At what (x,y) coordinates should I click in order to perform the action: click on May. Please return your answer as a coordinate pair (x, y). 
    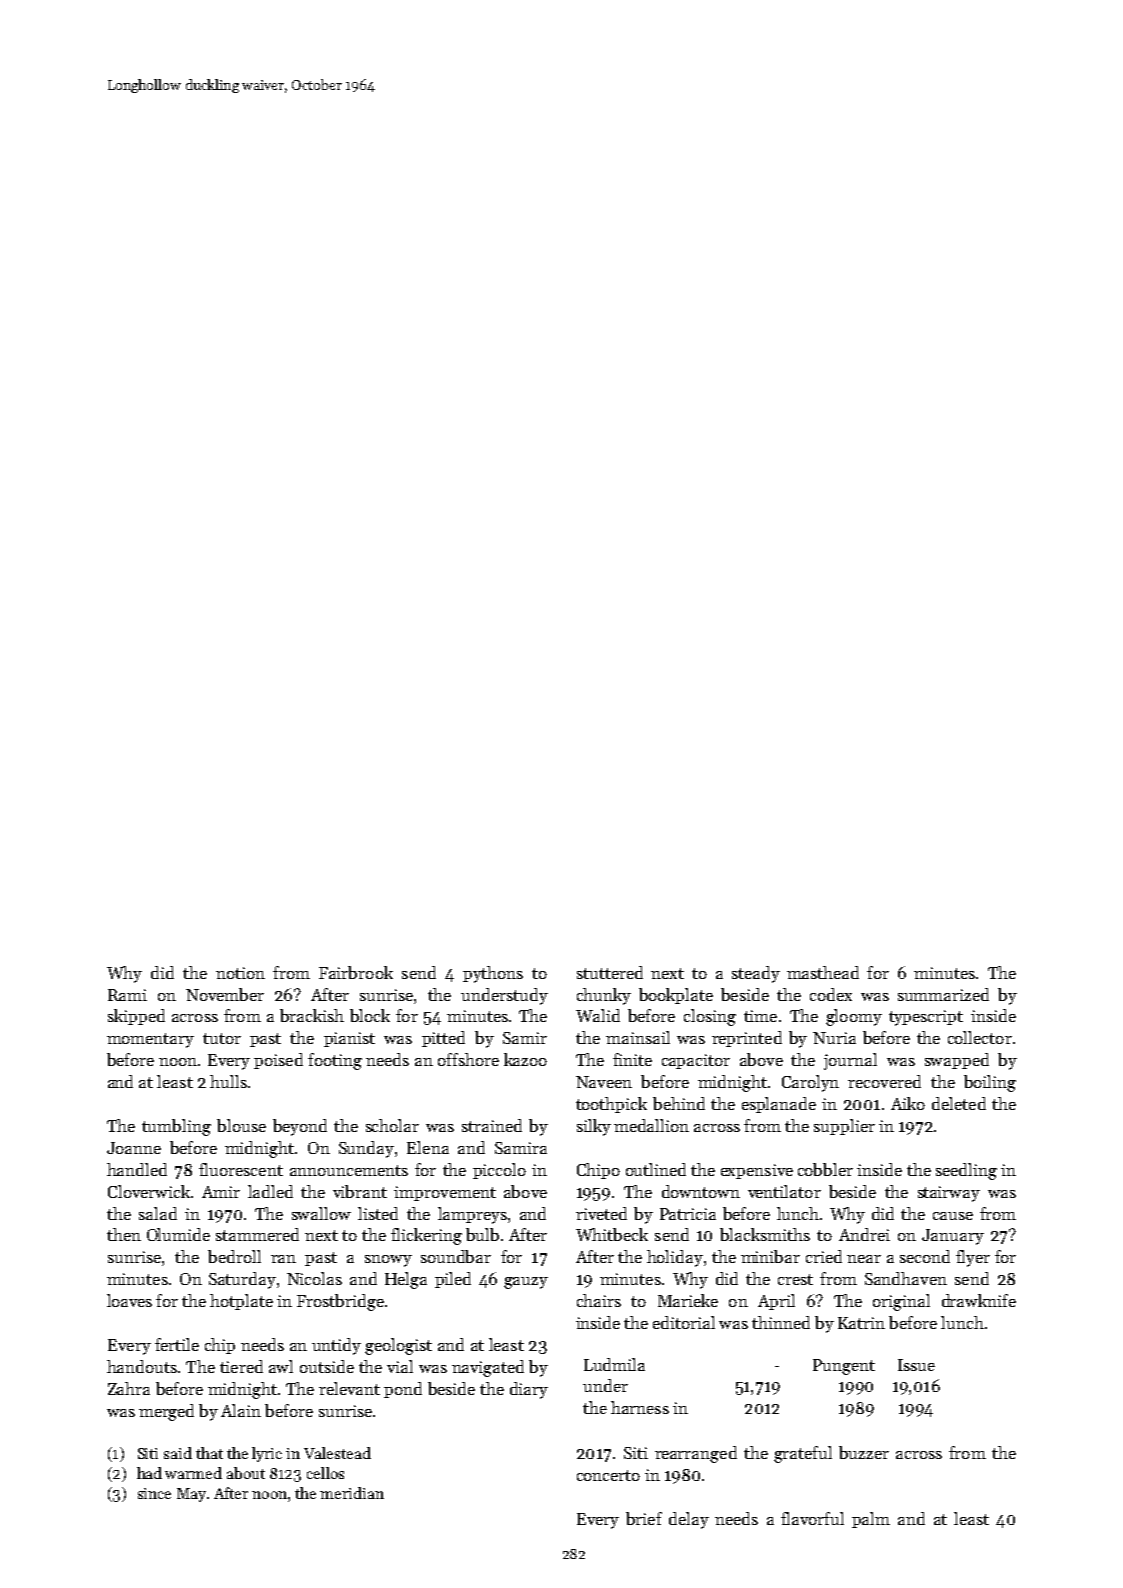
    Looking at the image, I should click on (191, 1495).
